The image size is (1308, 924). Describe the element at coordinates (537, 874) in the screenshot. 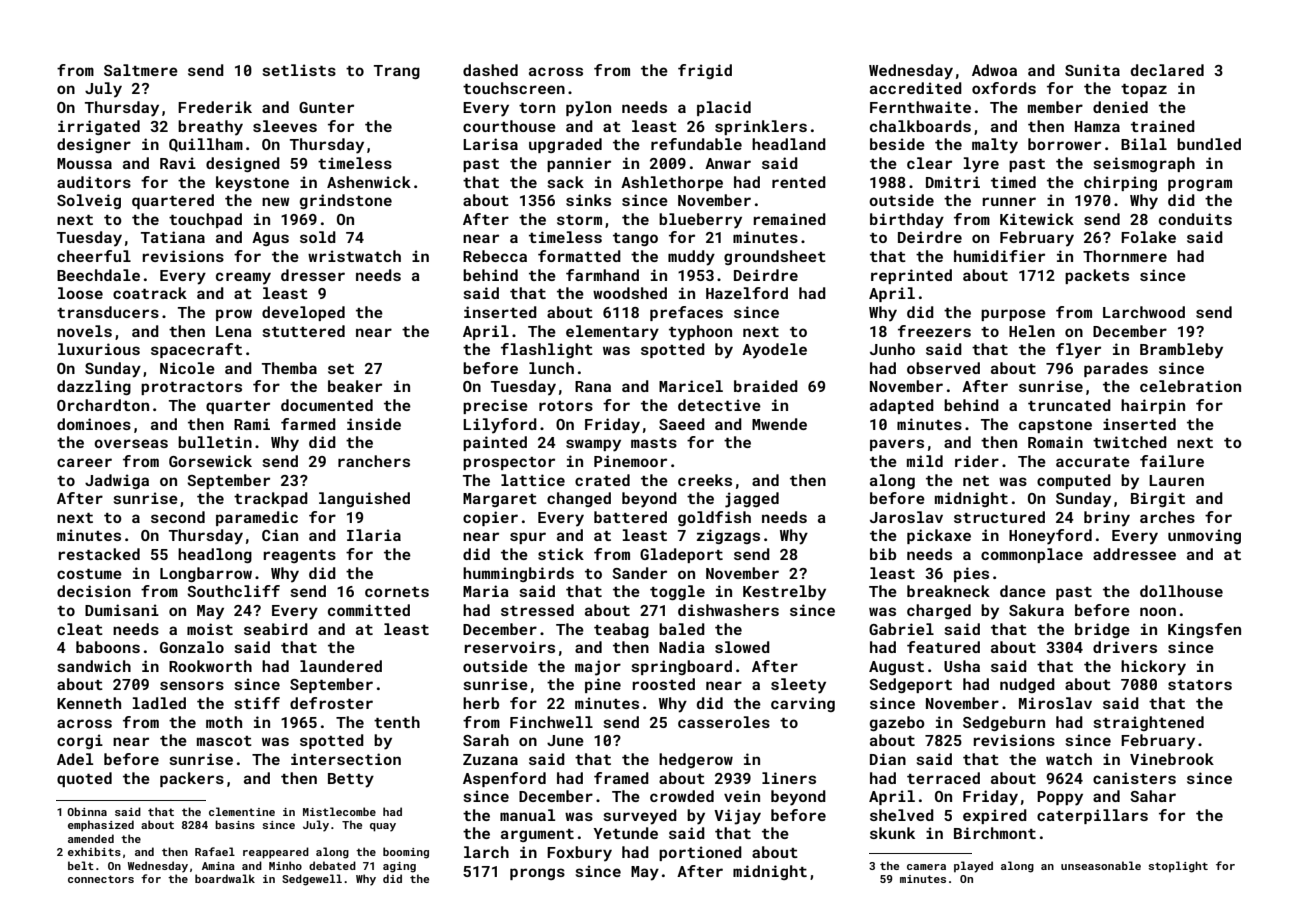

I see `prongs` at that location.
